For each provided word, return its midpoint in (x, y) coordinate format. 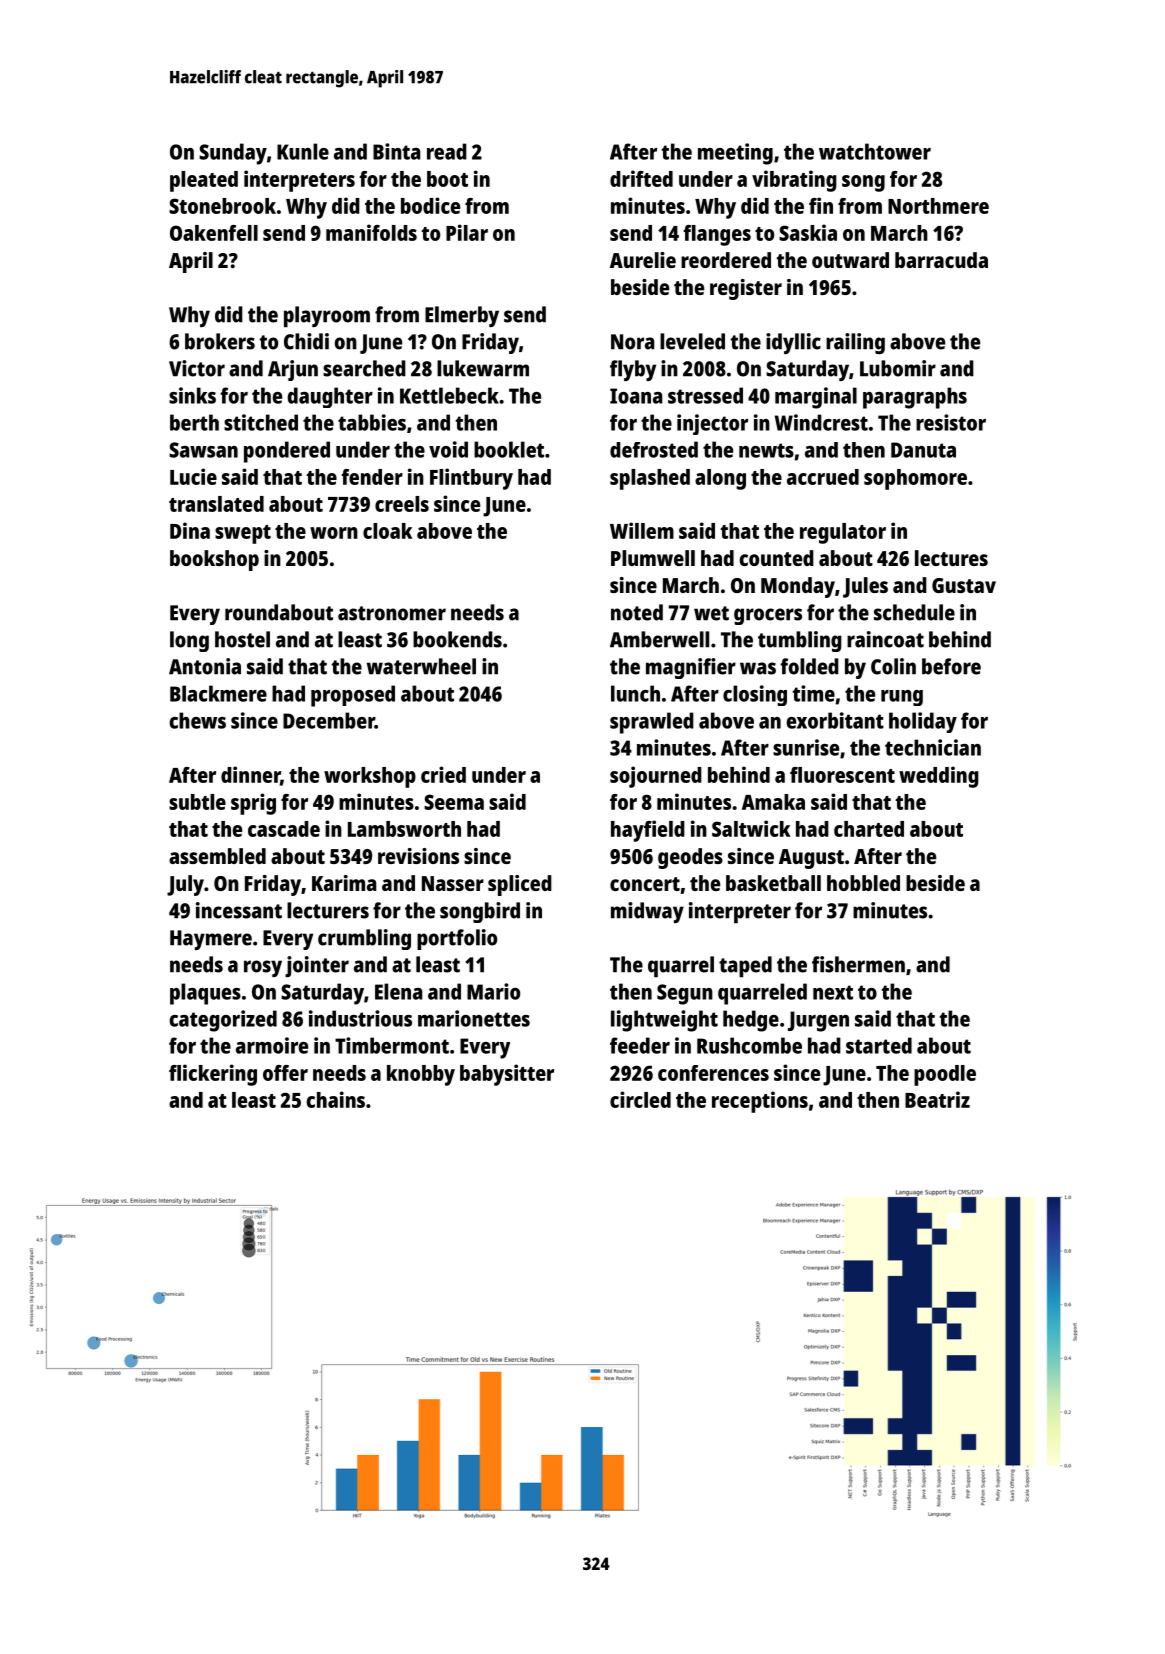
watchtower (875, 151)
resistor (951, 422)
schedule (914, 612)
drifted (641, 178)
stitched (261, 422)
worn (334, 533)
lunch (635, 693)
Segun (685, 994)
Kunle (303, 151)
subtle (197, 802)
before (951, 666)
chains (336, 1099)
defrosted (654, 449)
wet (711, 613)
